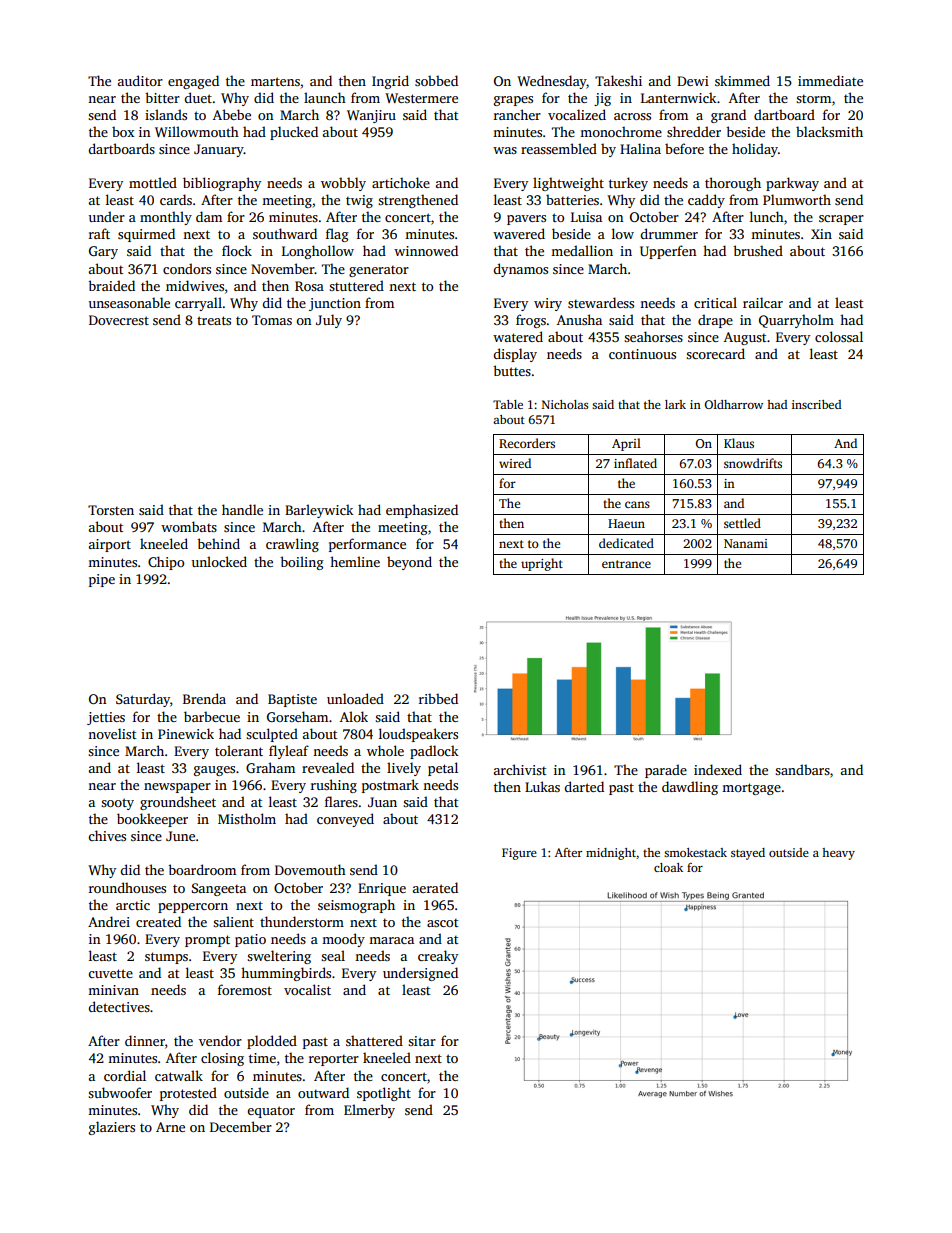  What do you see at coordinates (748, 854) in the document?
I see `stayed` at bounding box center [748, 854].
